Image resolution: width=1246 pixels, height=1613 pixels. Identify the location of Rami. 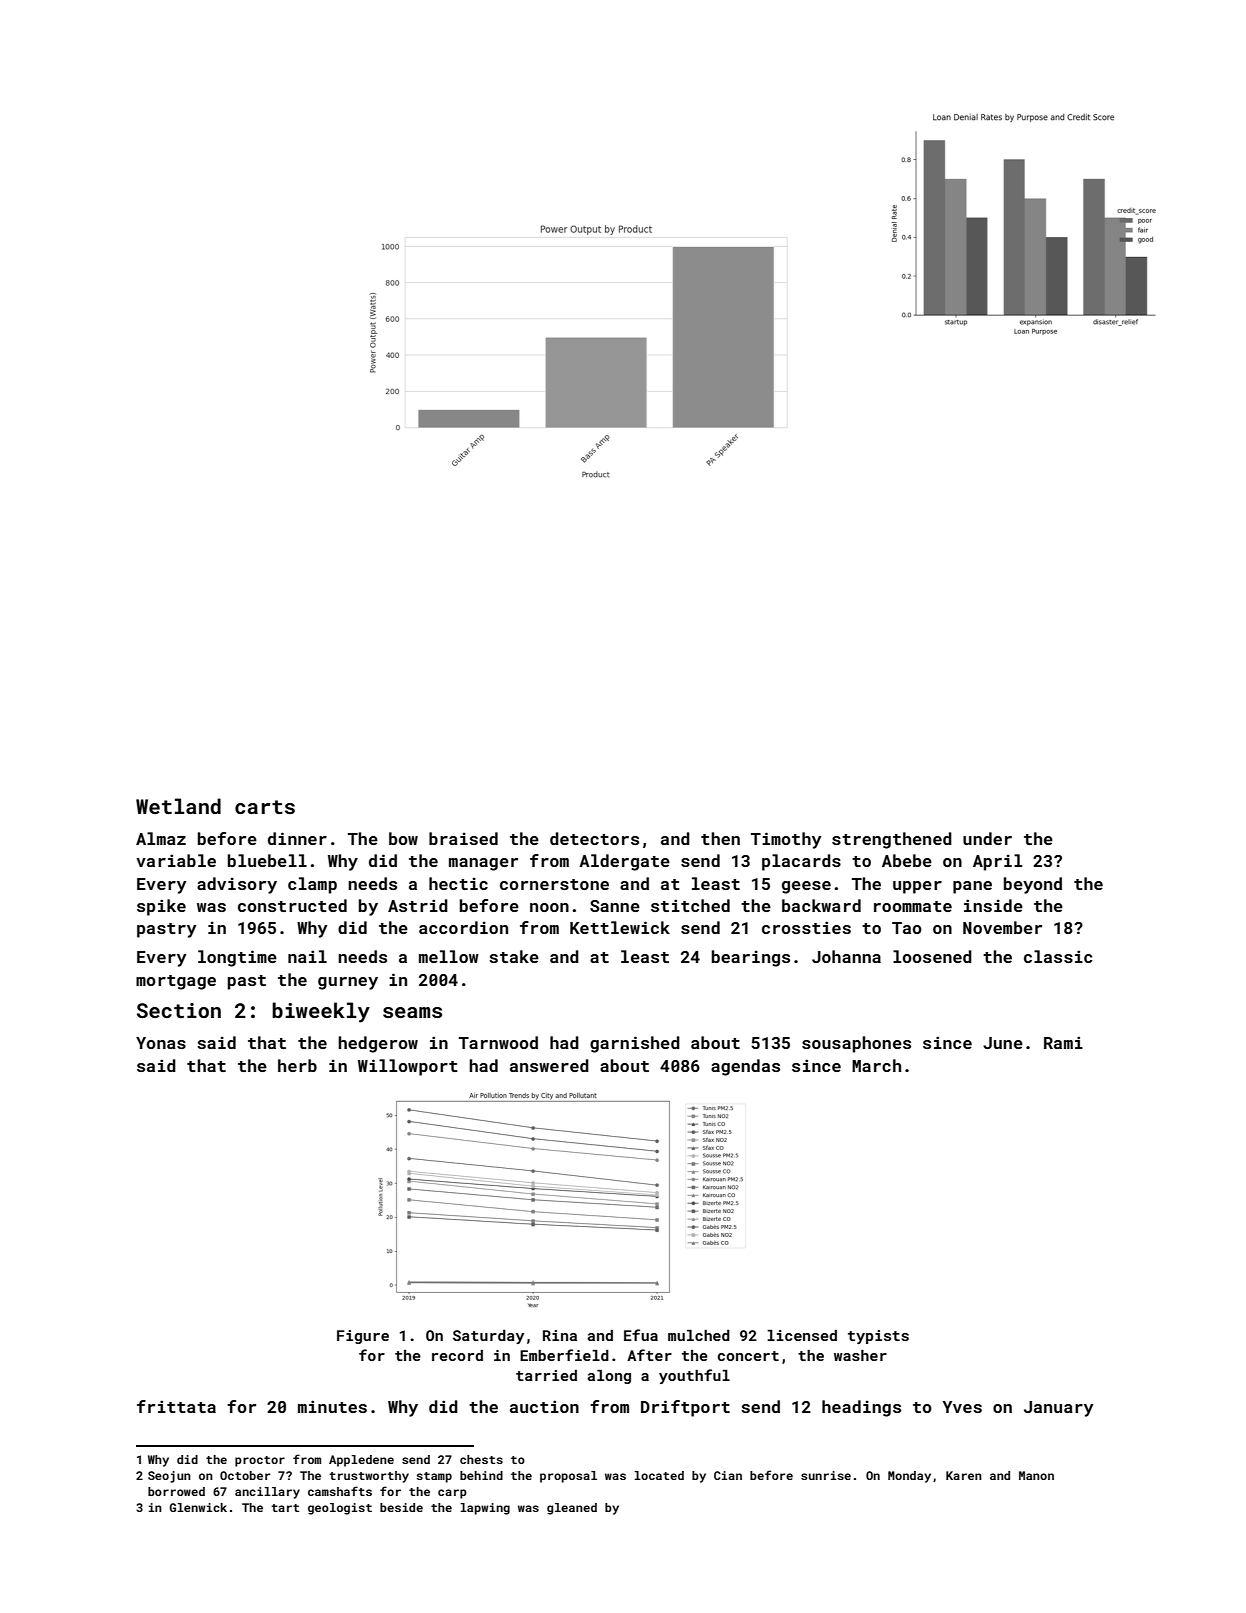
(1063, 1042).
